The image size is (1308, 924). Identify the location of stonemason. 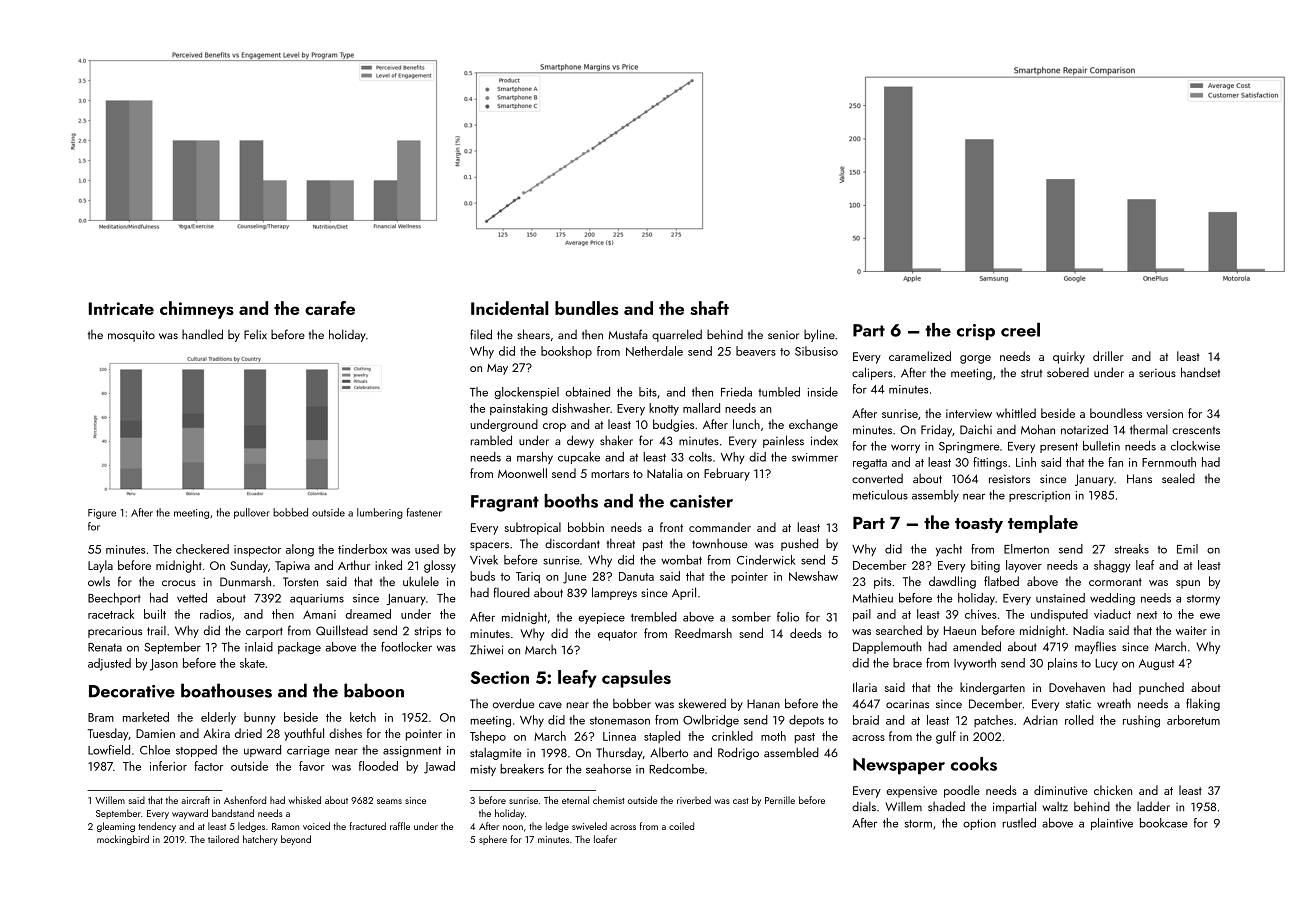
(620, 721).
